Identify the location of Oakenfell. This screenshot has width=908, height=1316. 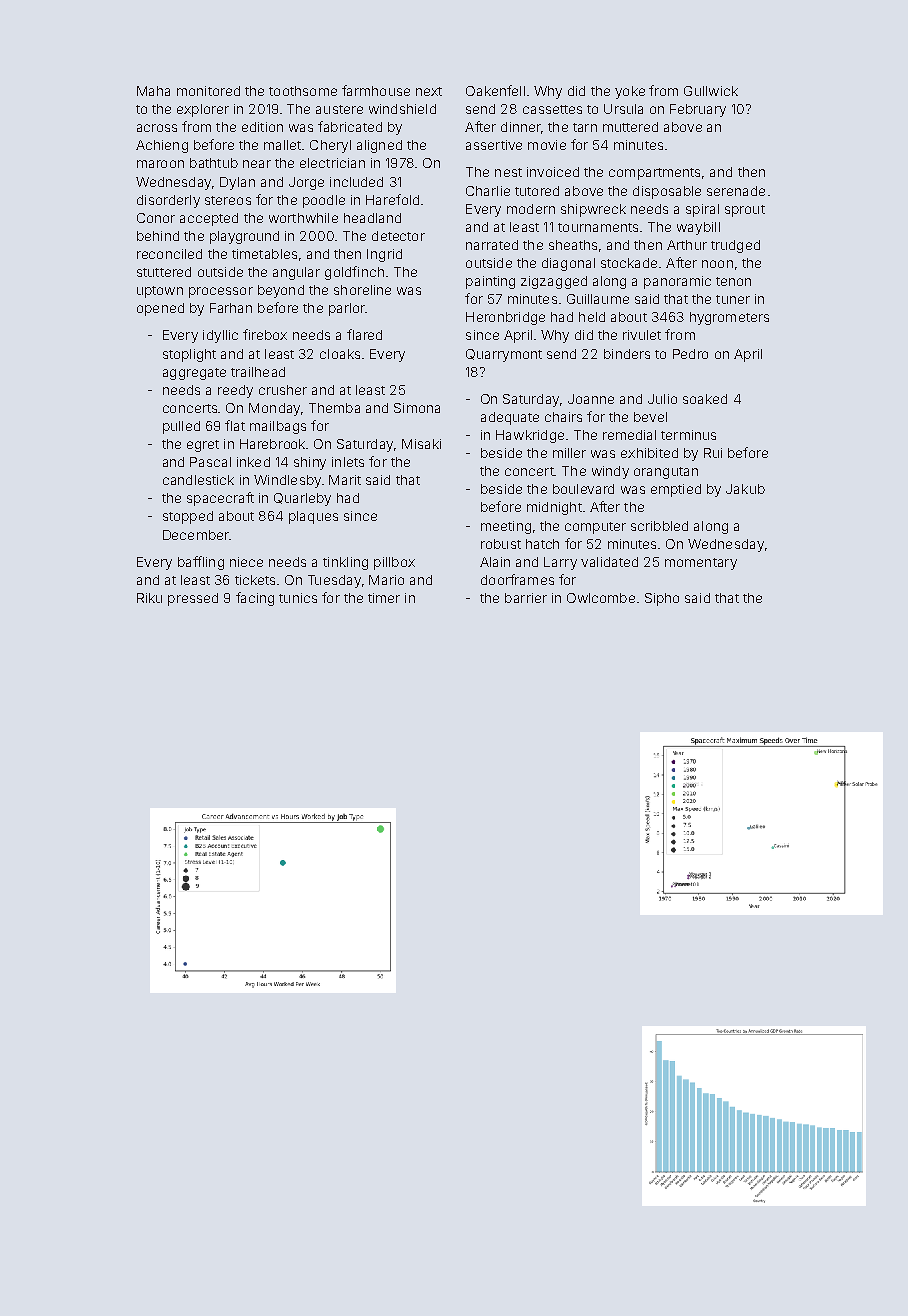
(495, 90).
